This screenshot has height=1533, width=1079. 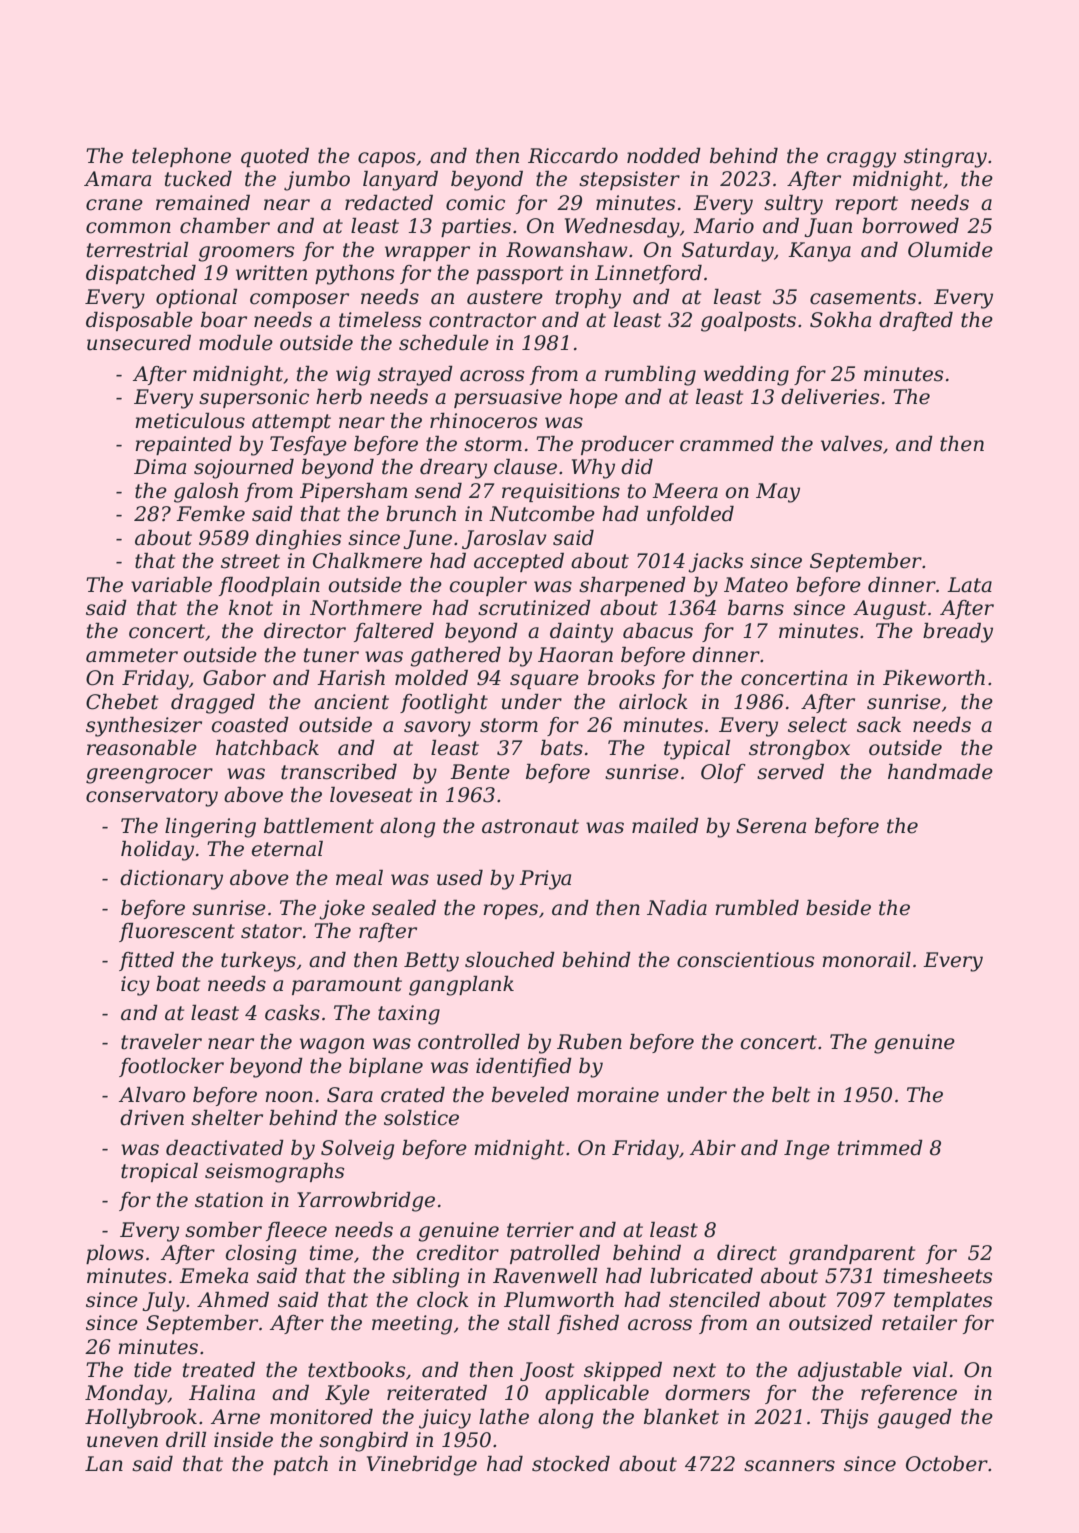 What do you see at coordinates (186, 1440) in the screenshot?
I see `drill` at bounding box center [186, 1440].
